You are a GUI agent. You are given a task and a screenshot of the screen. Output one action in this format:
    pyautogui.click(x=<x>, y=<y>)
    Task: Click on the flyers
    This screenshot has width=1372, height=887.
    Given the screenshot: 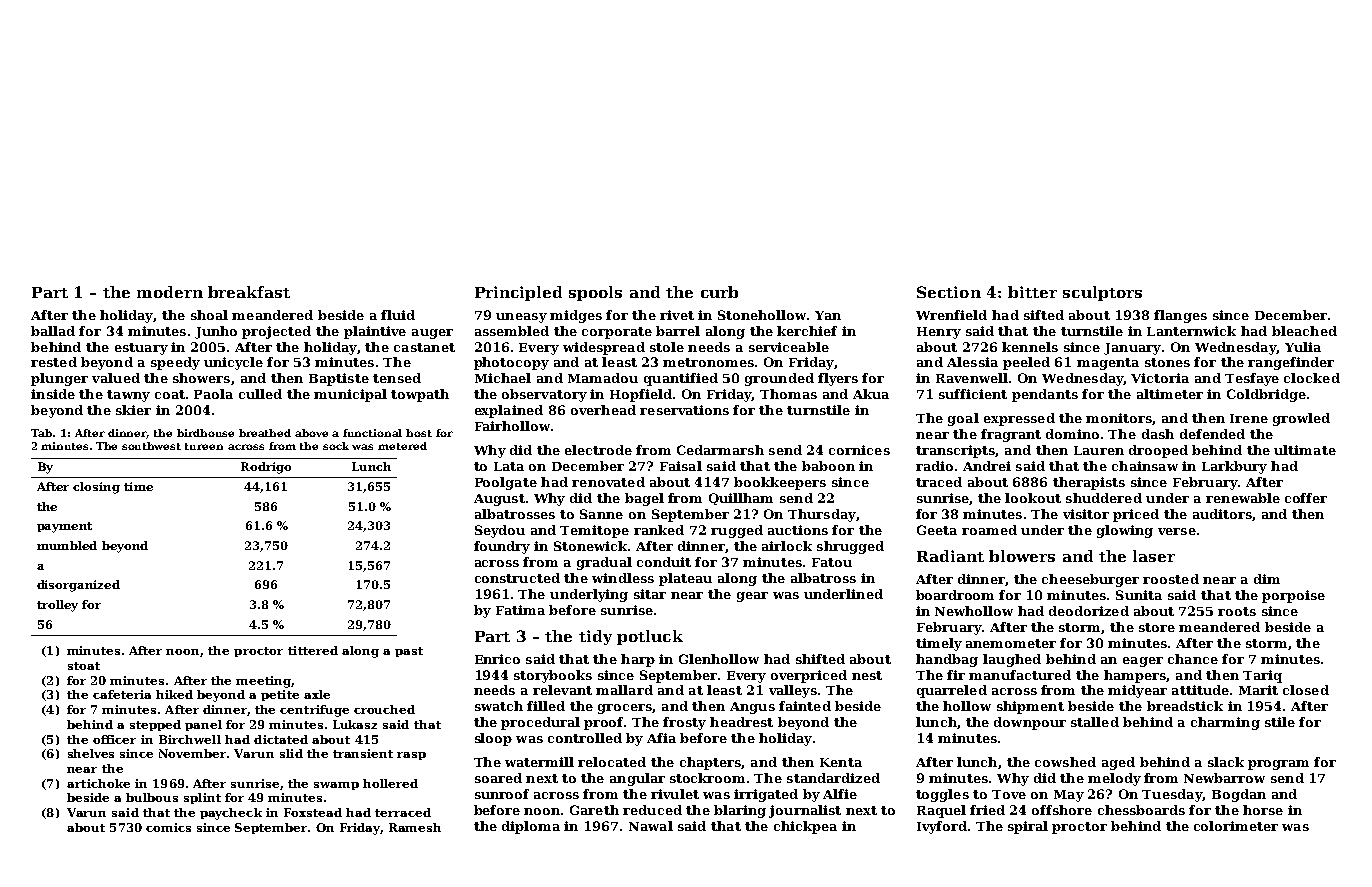 What is the action you would take?
    pyautogui.click(x=838, y=379)
